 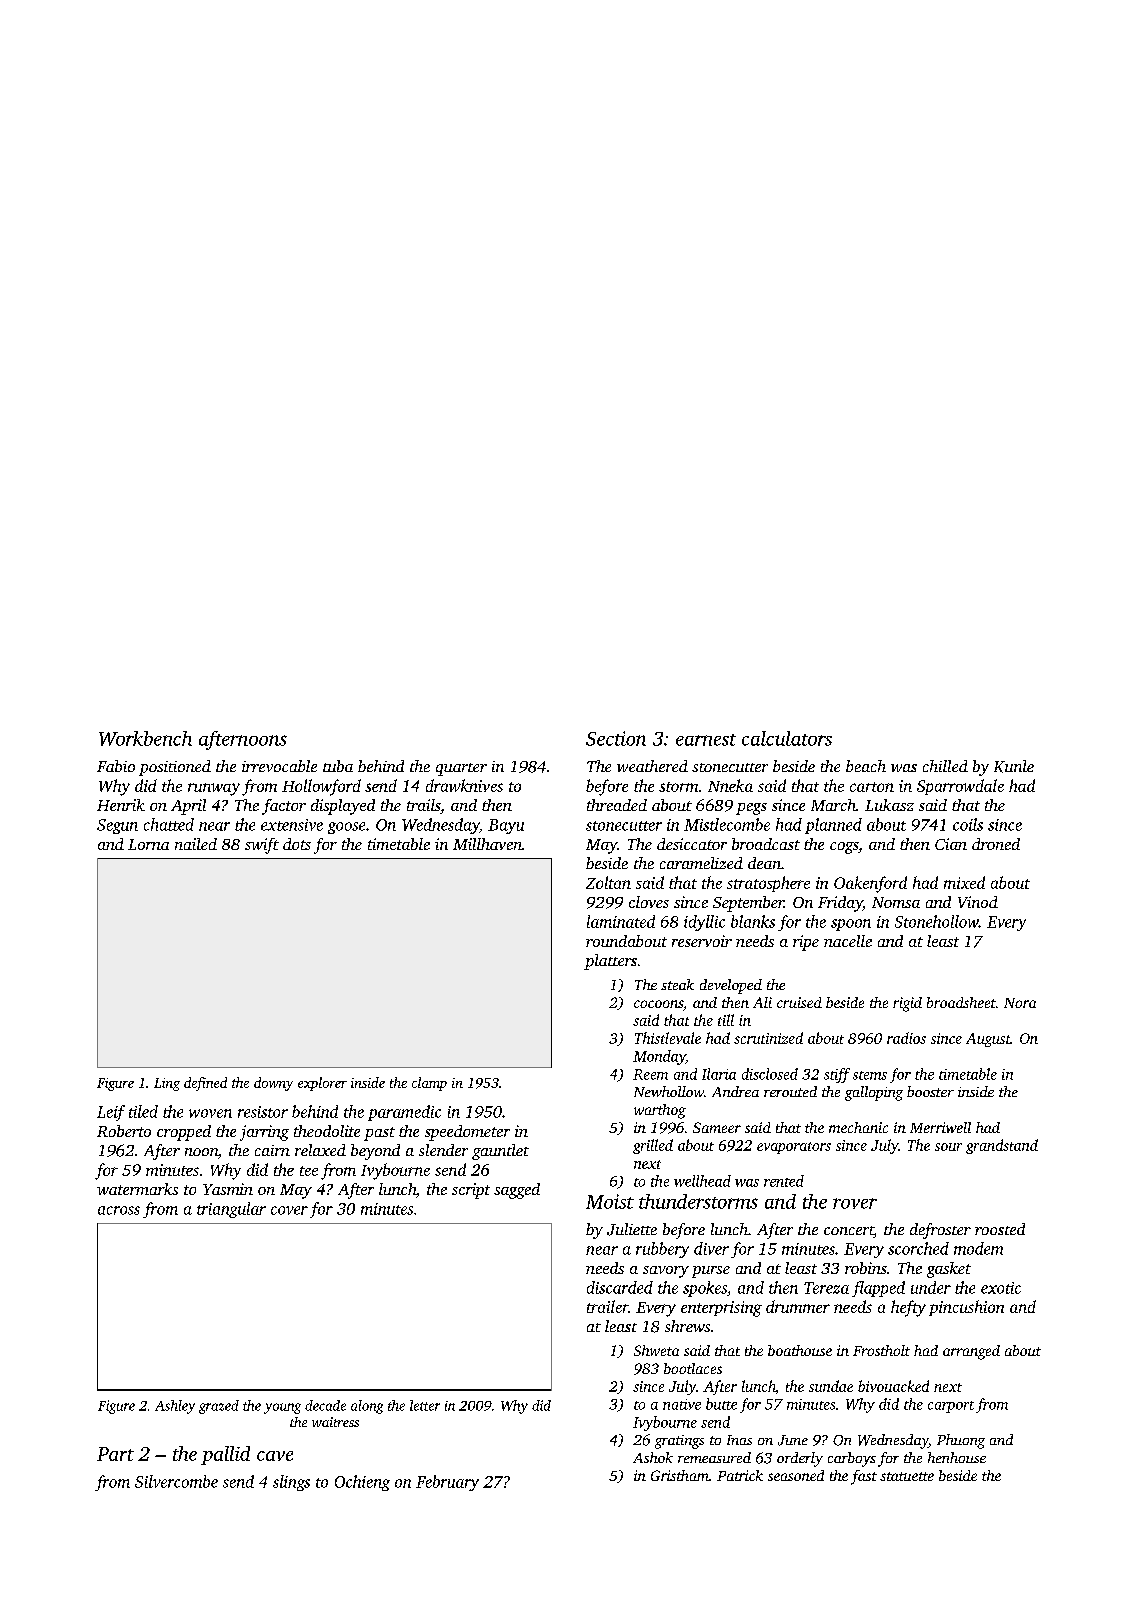 What do you see at coordinates (471, 1191) in the page?
I see `script` at bounding box center [471, 1191].
